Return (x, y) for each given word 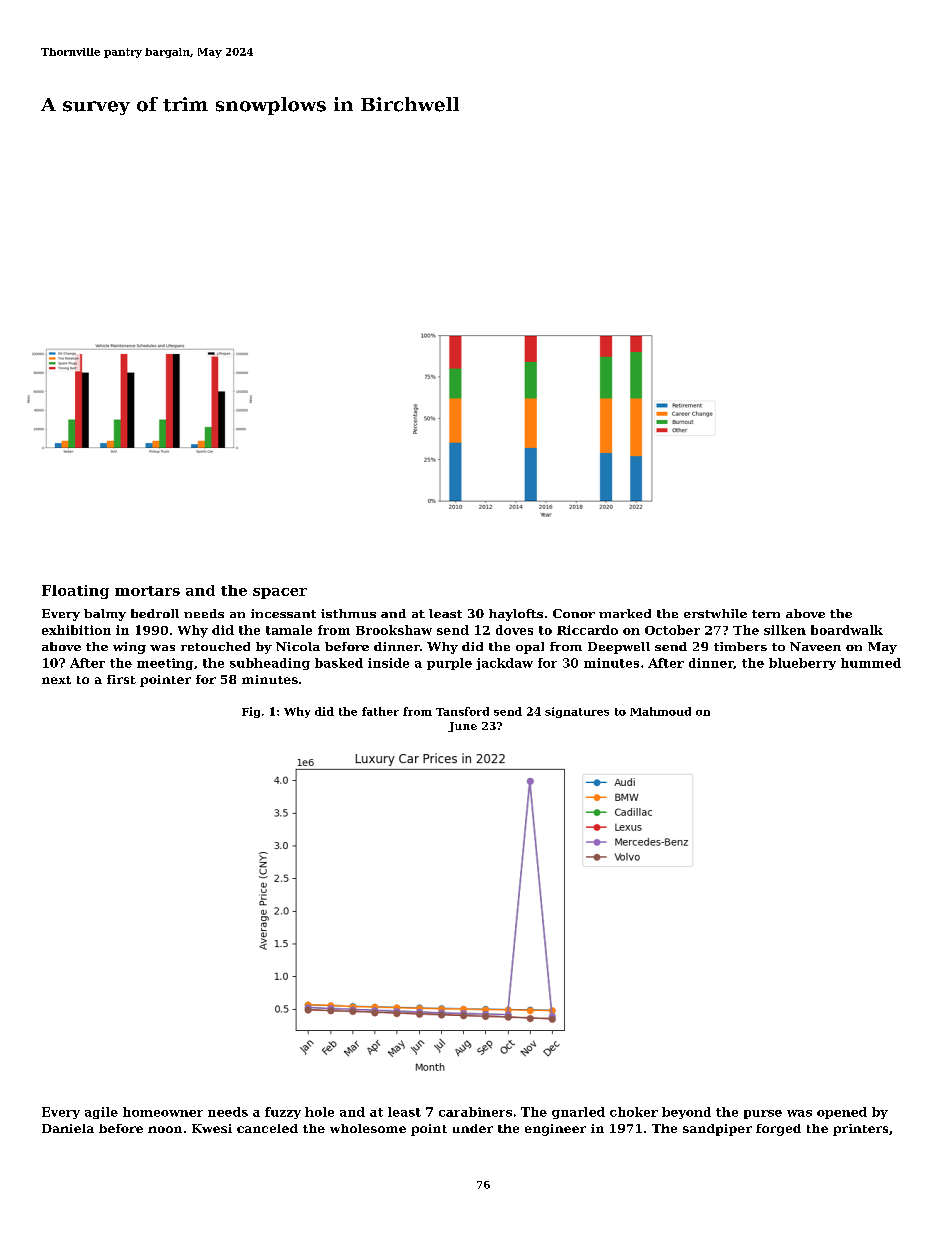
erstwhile (715, 613)
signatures (577, 712)
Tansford (462, 711)
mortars (147, 591)
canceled (267, 1128)
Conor (574, 613)
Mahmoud (660, 711)
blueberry (802, 664)
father (380, 711)
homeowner (163, 1112)
